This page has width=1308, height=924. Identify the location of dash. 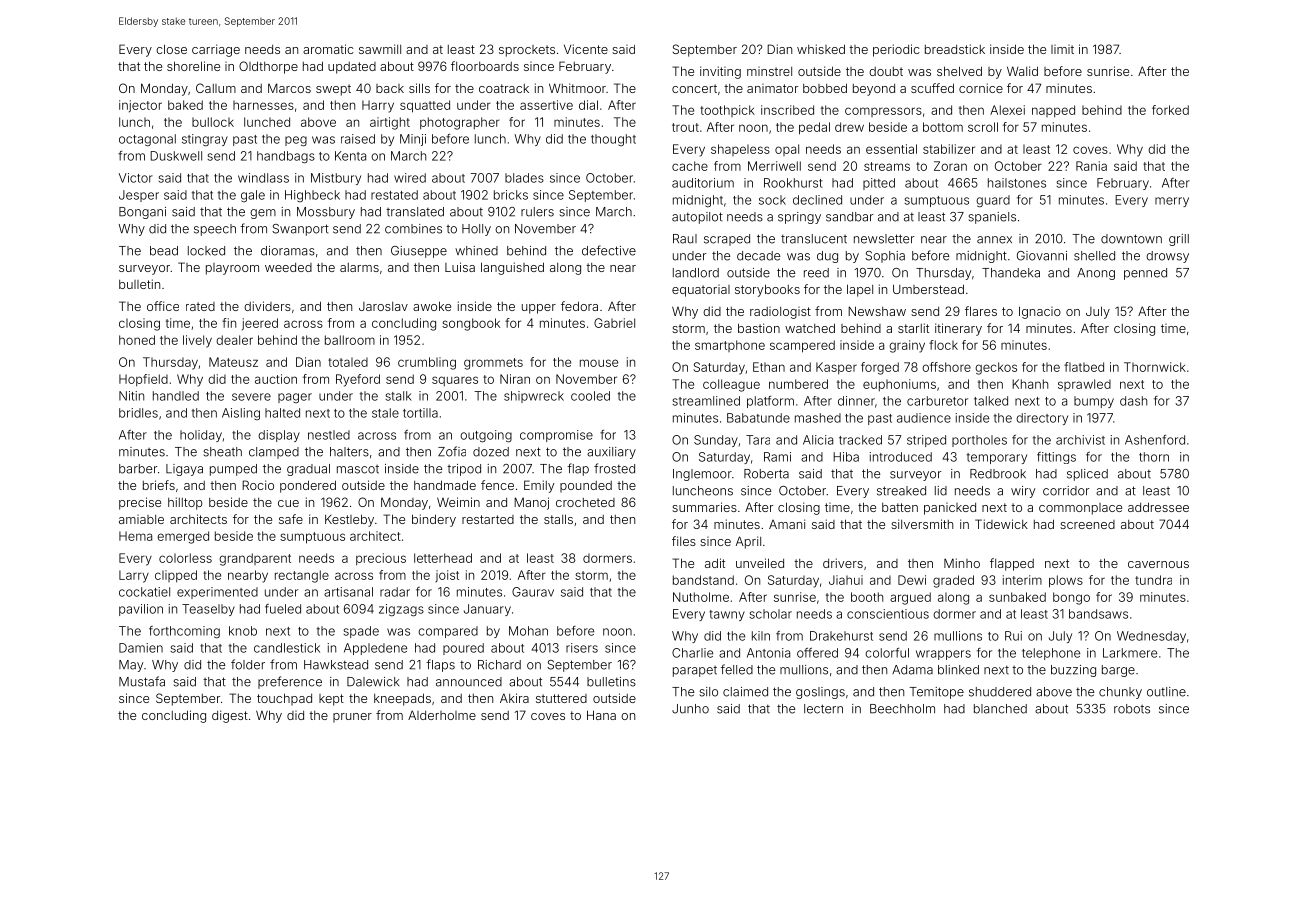
(1133, 401).
